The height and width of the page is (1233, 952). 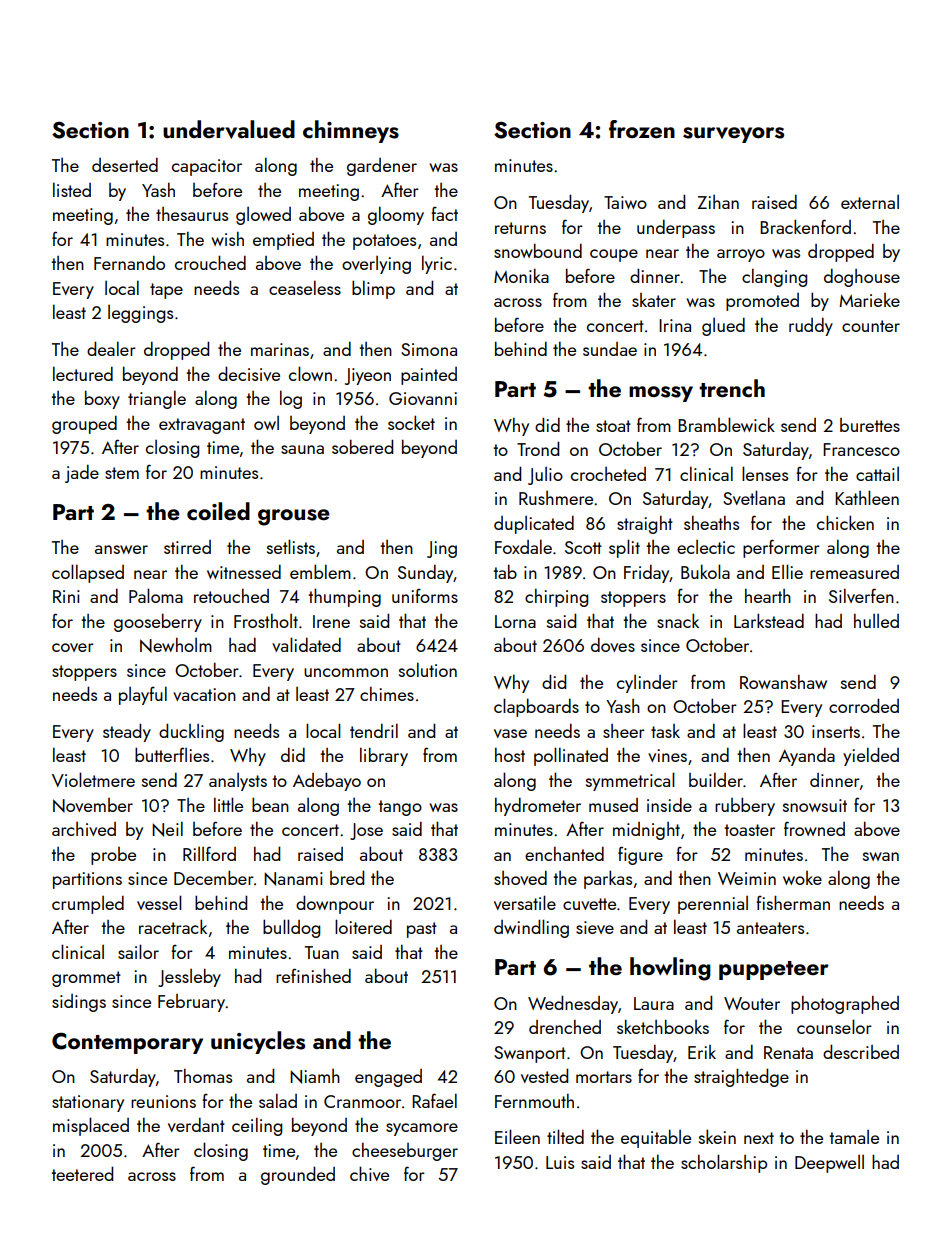 I want to click on surveyors, so click(x=733, y=135).
